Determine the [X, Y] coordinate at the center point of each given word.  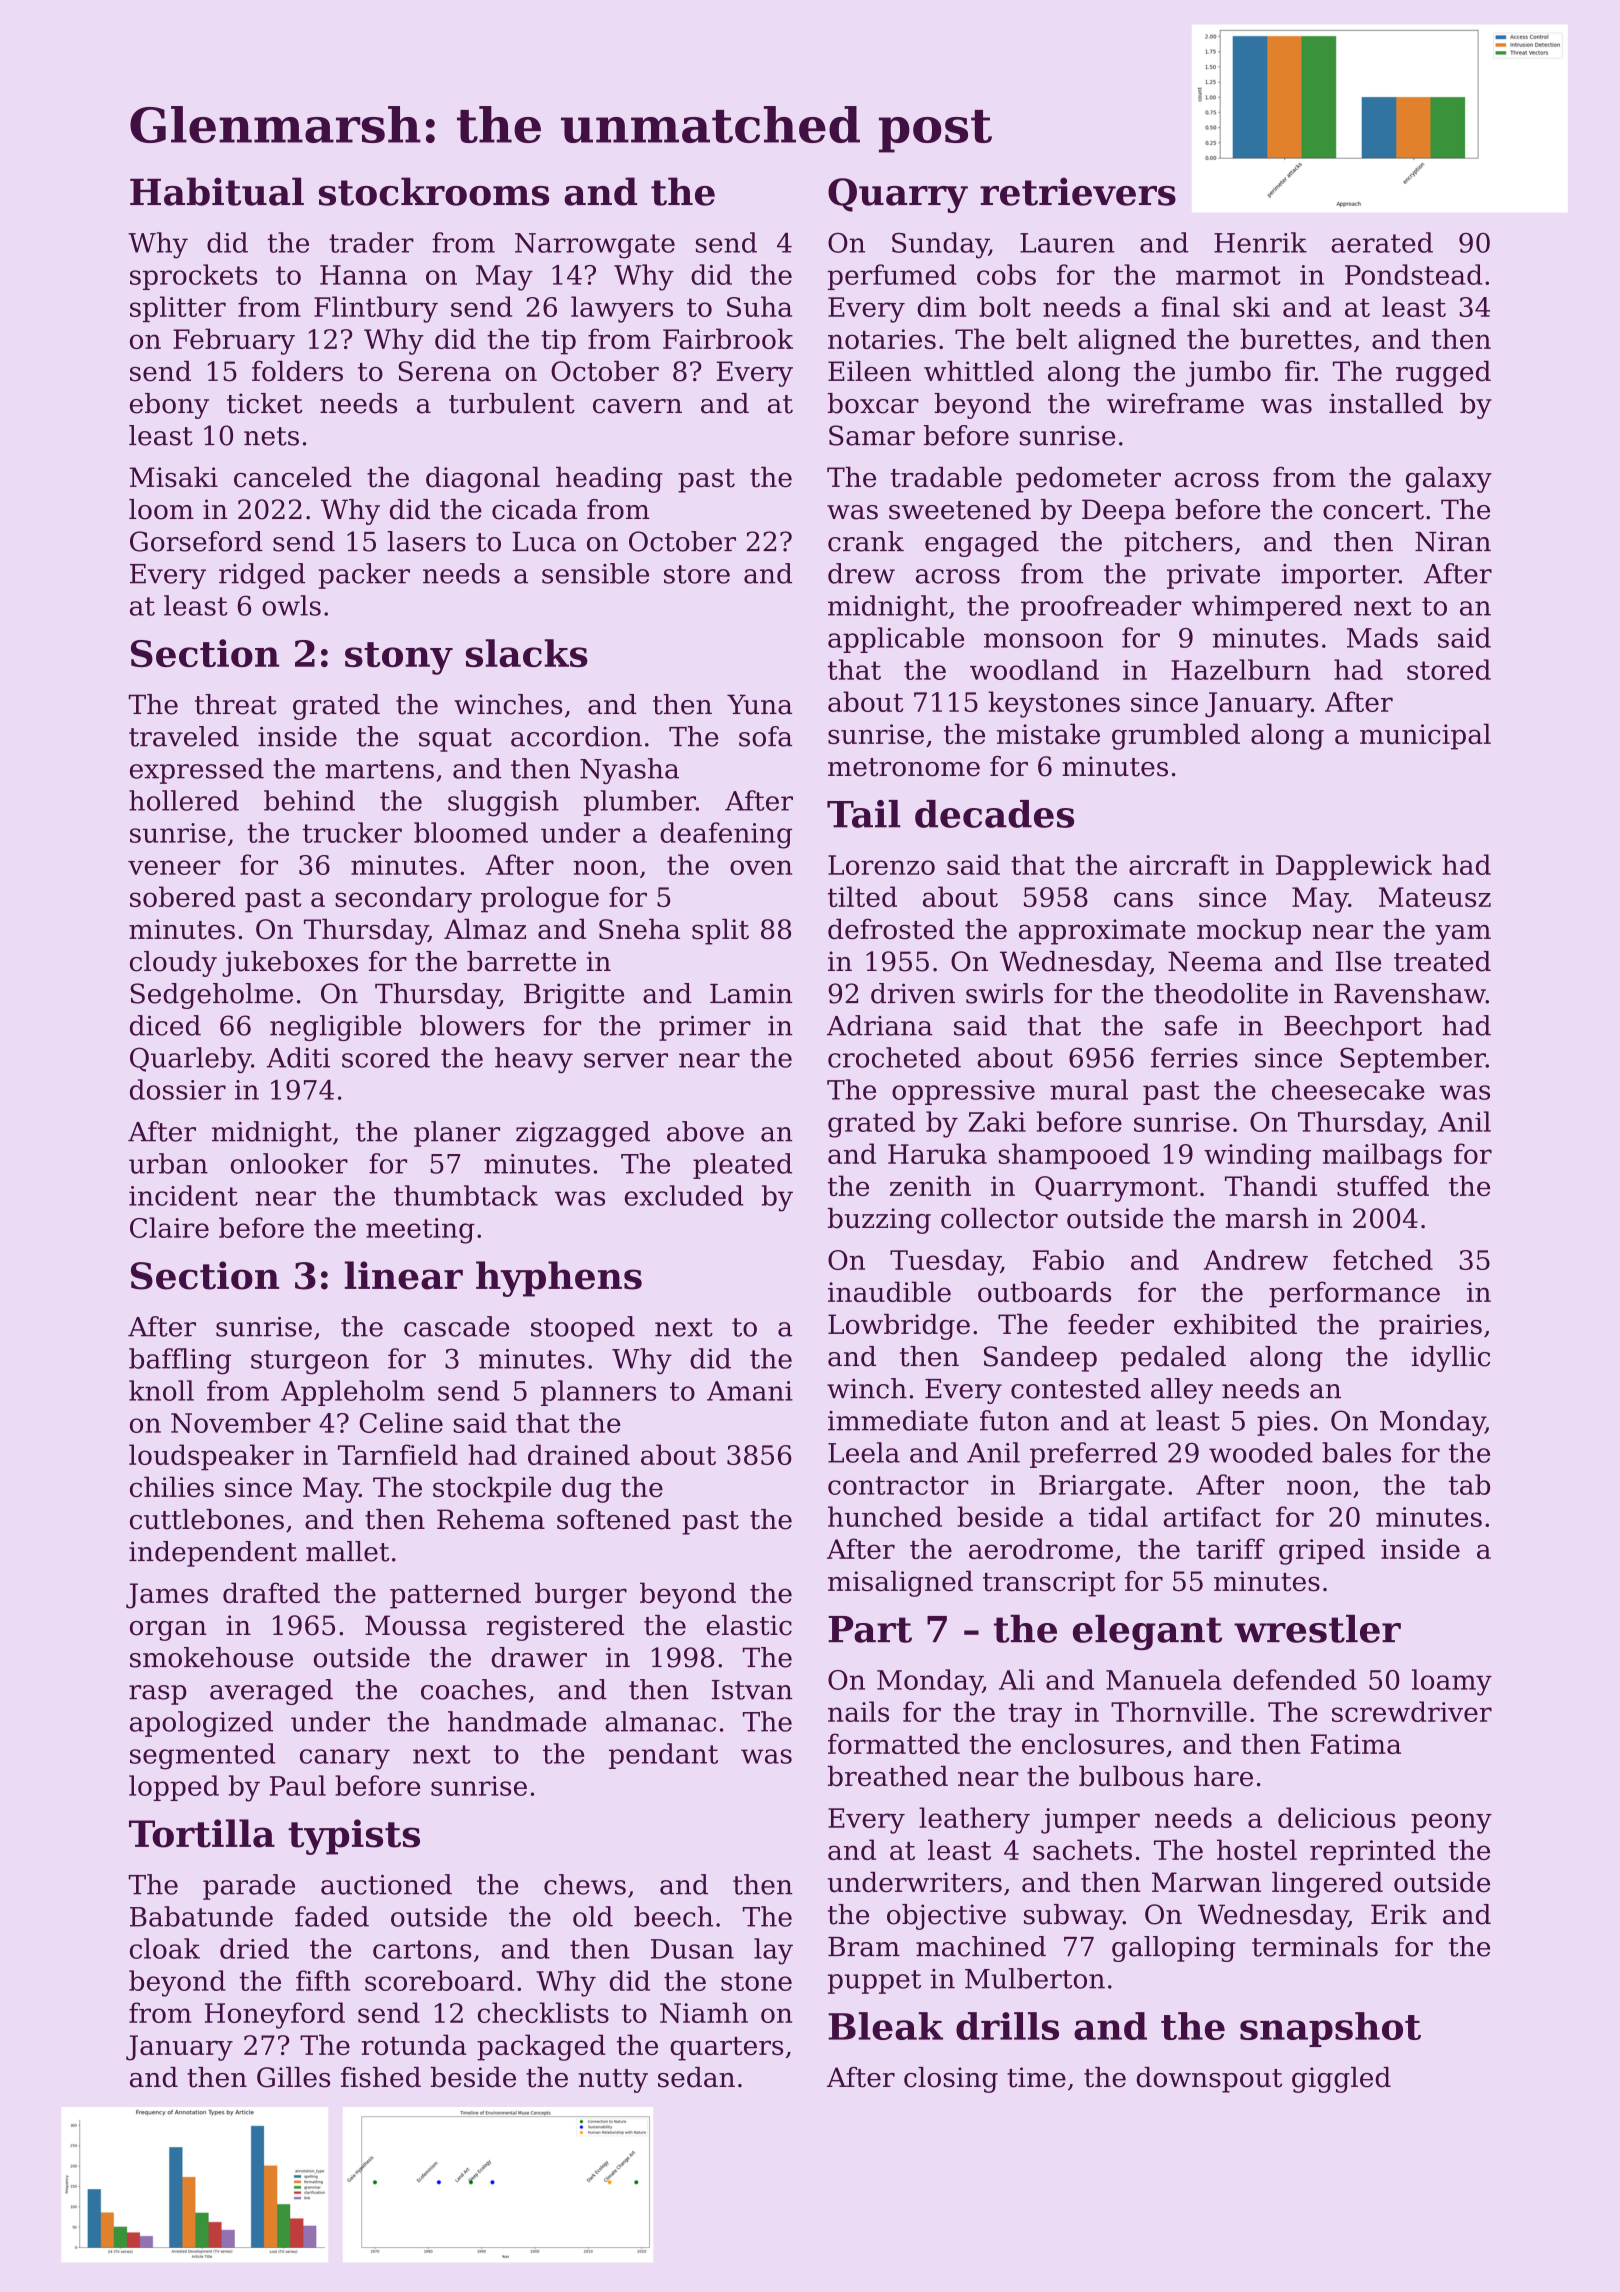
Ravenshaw [1410, 993]
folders [297, 371]
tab [1469, 1484]
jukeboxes [290, 964]
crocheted [894, 1057]
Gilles [293, 2077]
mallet [347, 1551]
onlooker [289, 1163]
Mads [1382, 637]
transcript [1049, 1584]
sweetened [960, 509]
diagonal [483, 479]
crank [866, 541]
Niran [1453, 541]
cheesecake [1348, 1089]
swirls [1004, 993]
